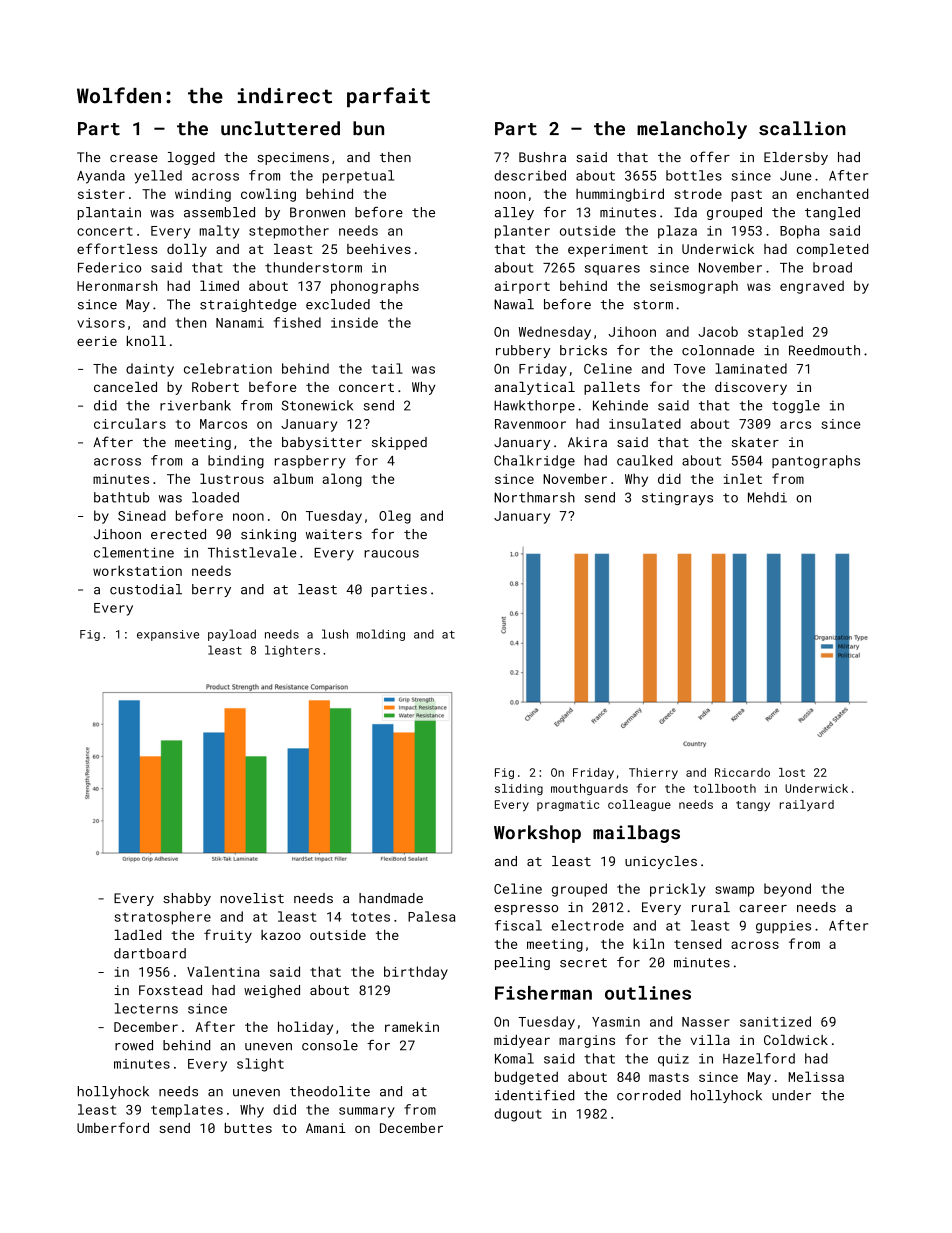 The width and height of the document is (952, 1233). I want to click on Amani, so click(326, 1128).
